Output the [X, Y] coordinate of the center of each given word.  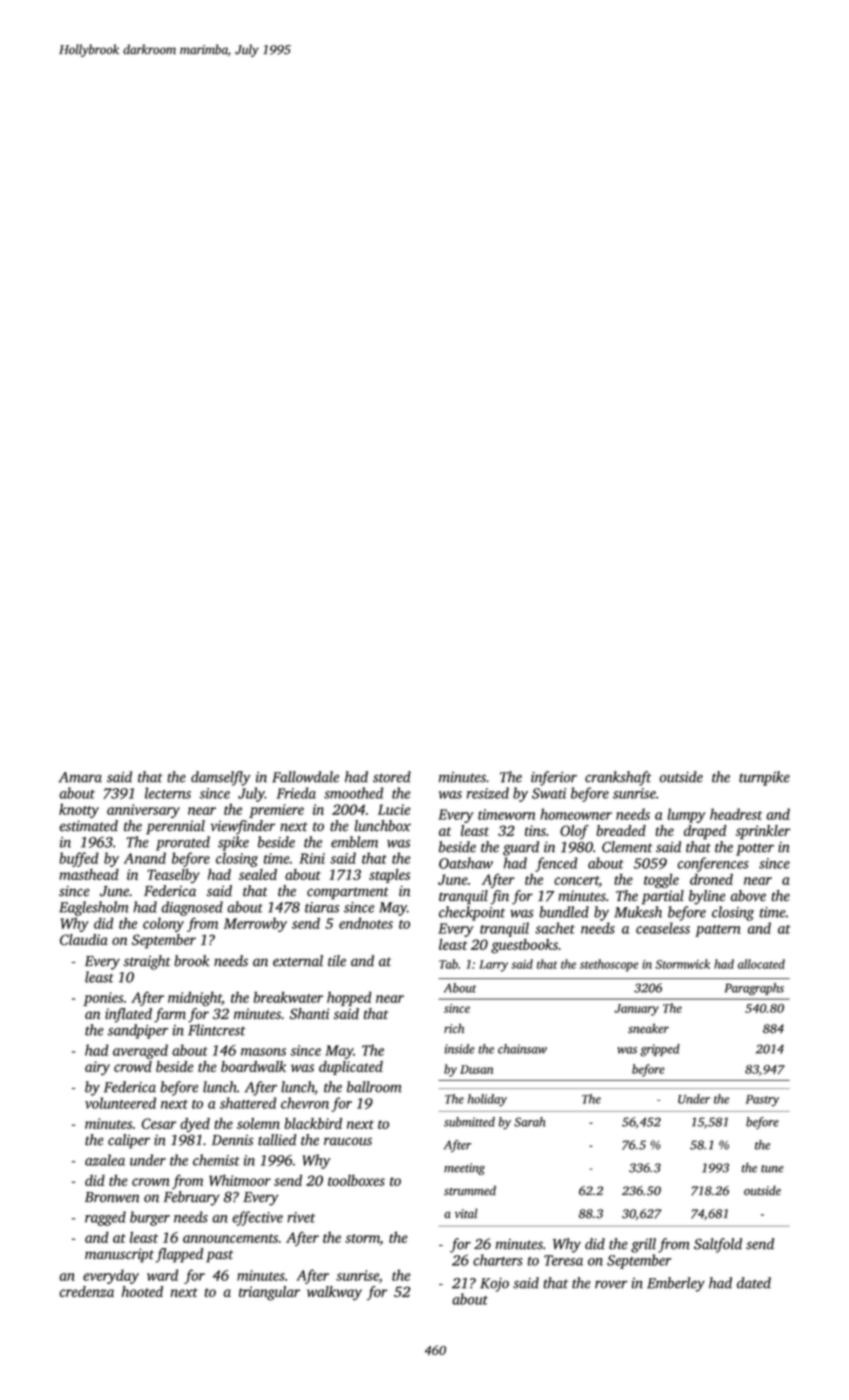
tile [337, 961]
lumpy [686, 815]
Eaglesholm [94, 908]
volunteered [120, 1103]
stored [392, 777]
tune [772, 1169]
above [748, 896]
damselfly [221, 778]
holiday [487, 1100]
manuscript [119, 1255]
